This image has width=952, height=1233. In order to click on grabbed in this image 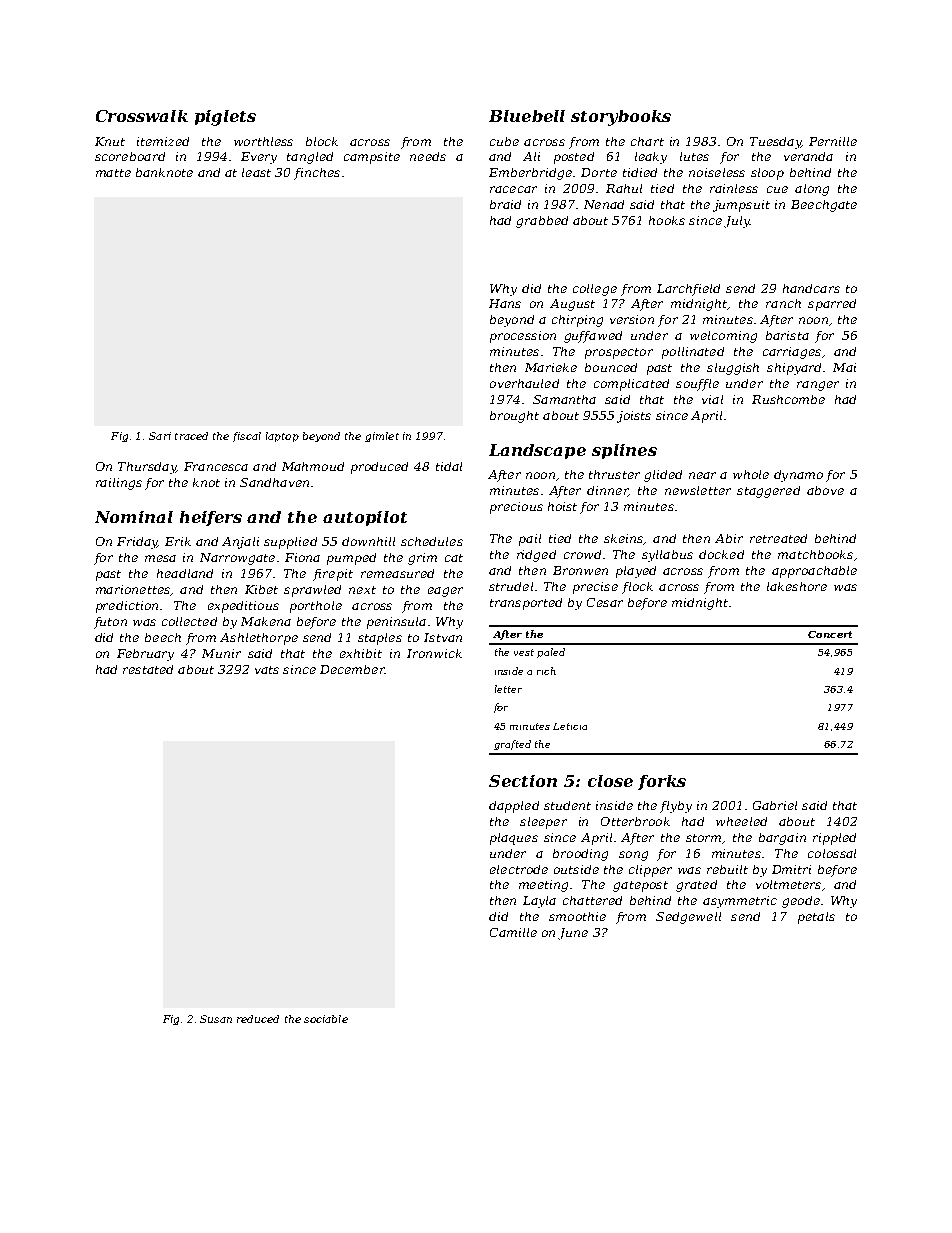, I will do `click(542, 222)`.
